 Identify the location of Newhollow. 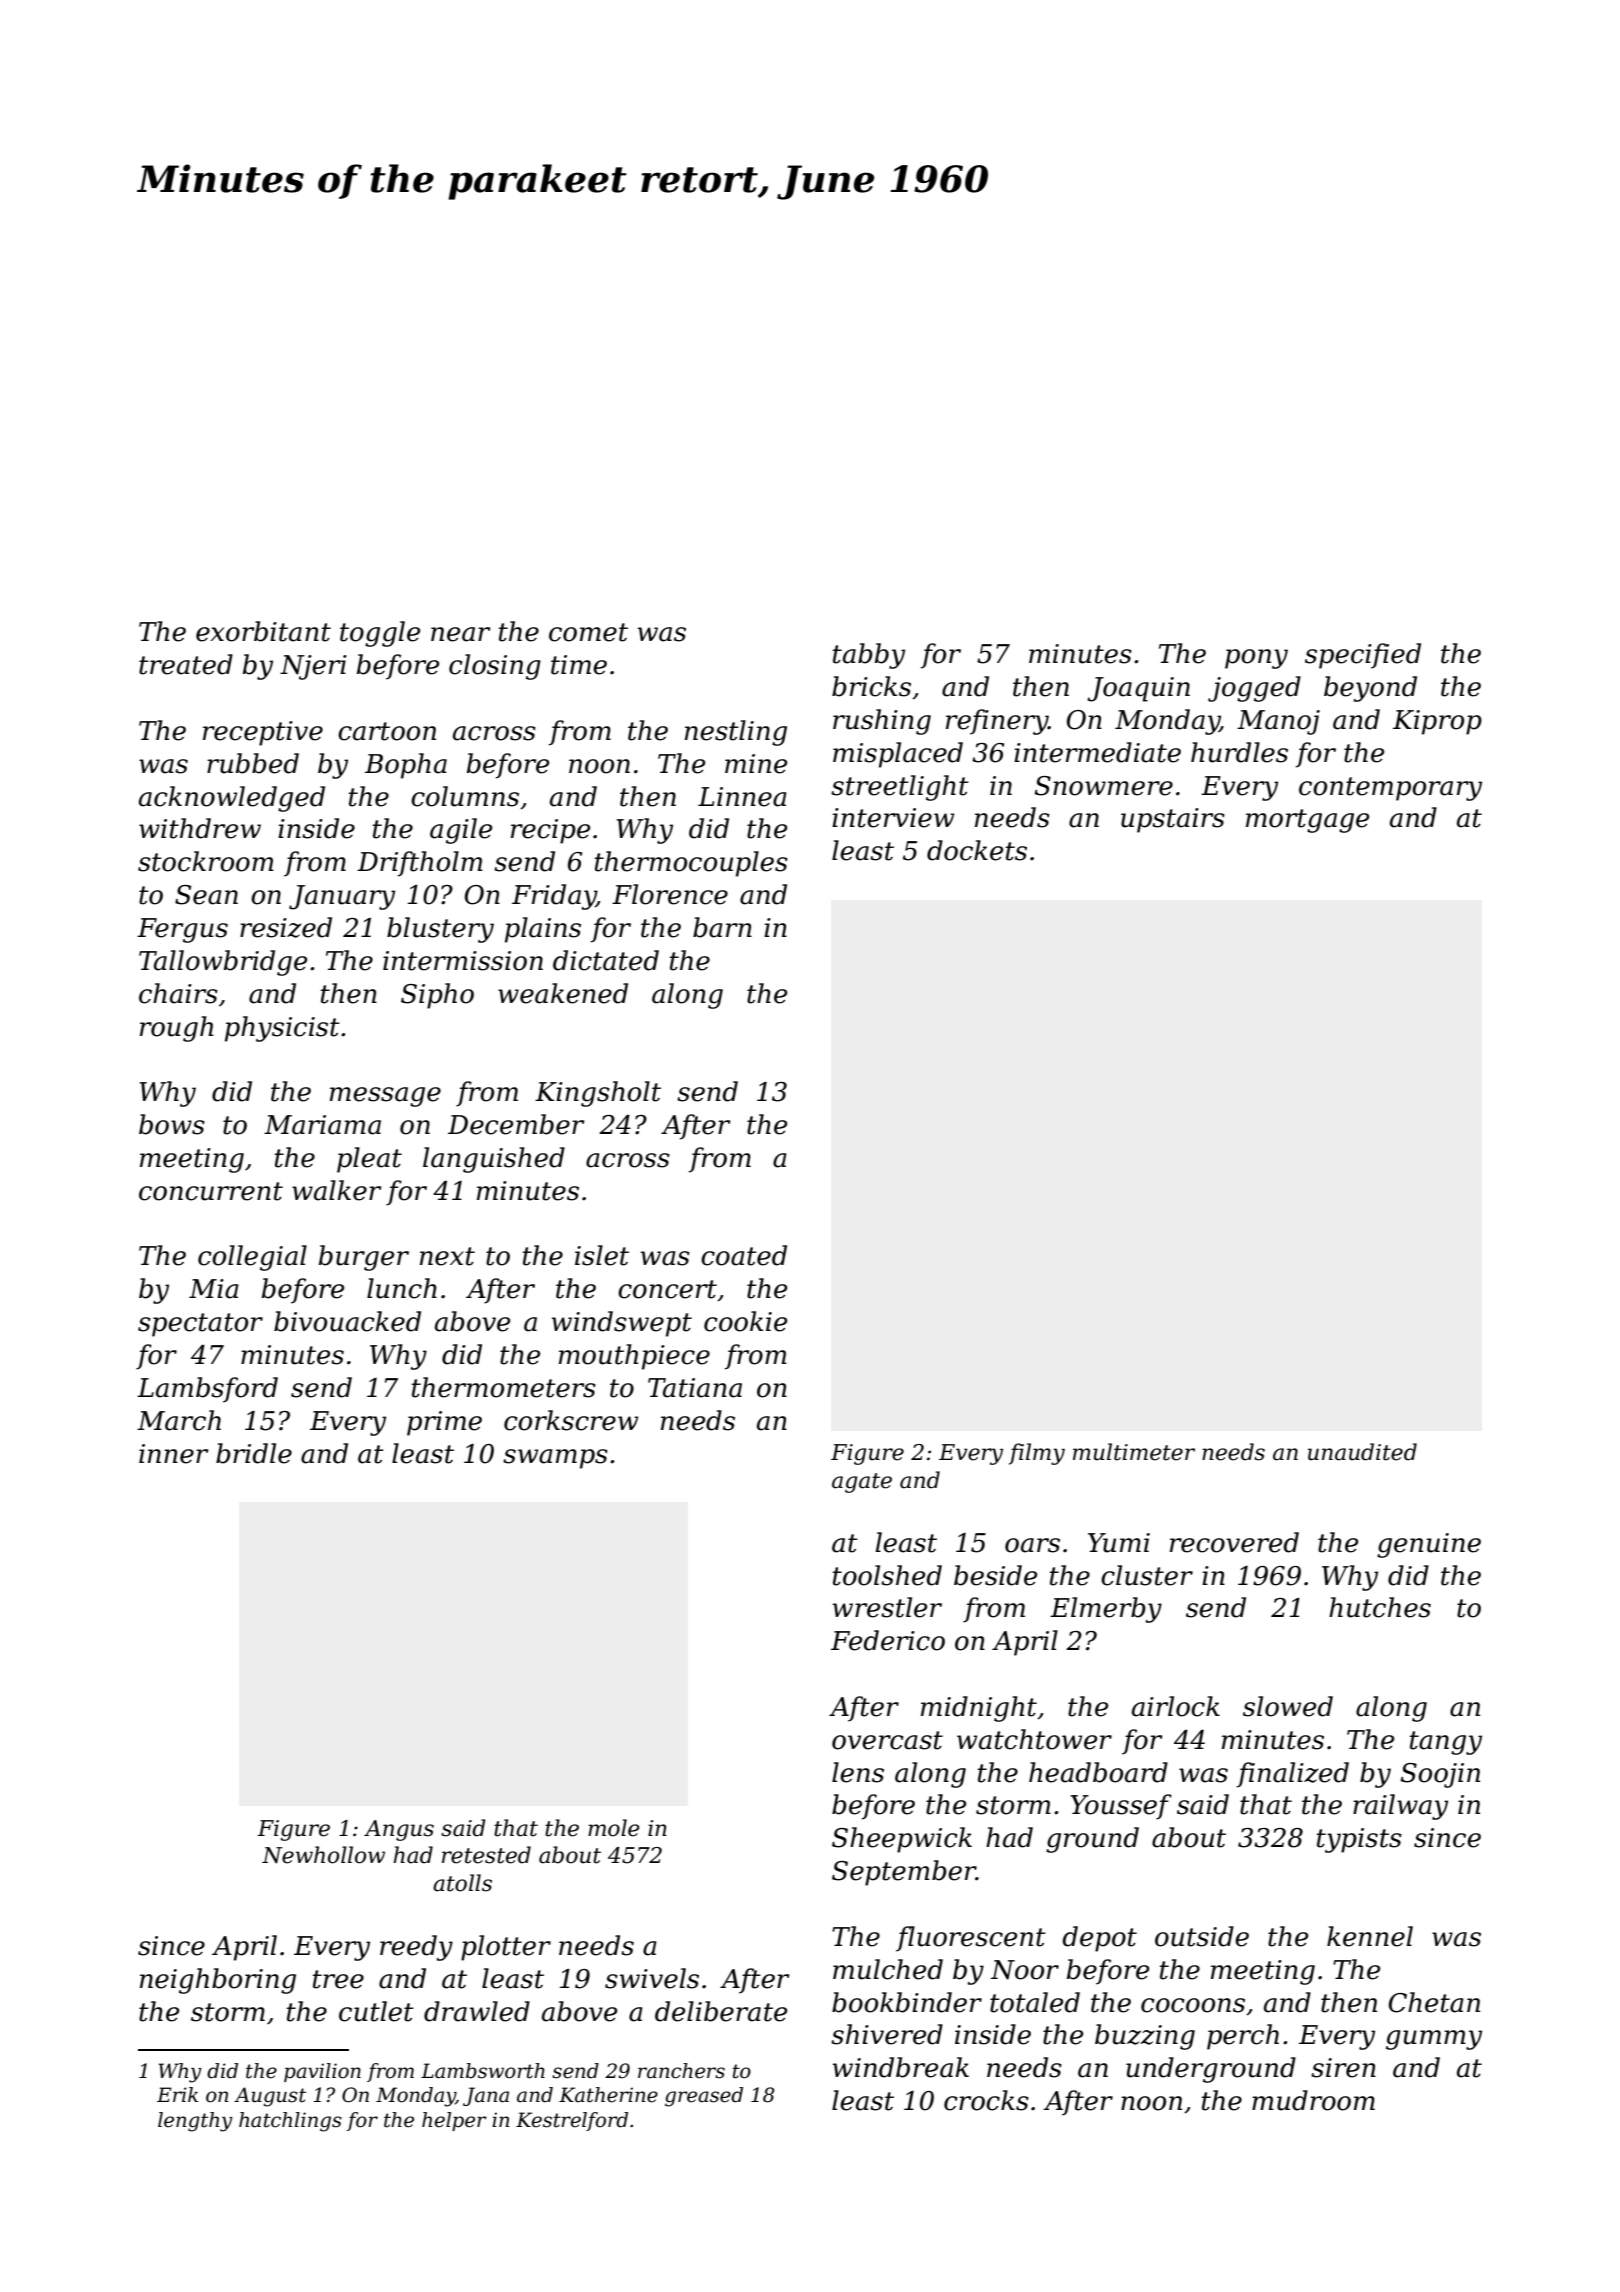
(323, 1855).
